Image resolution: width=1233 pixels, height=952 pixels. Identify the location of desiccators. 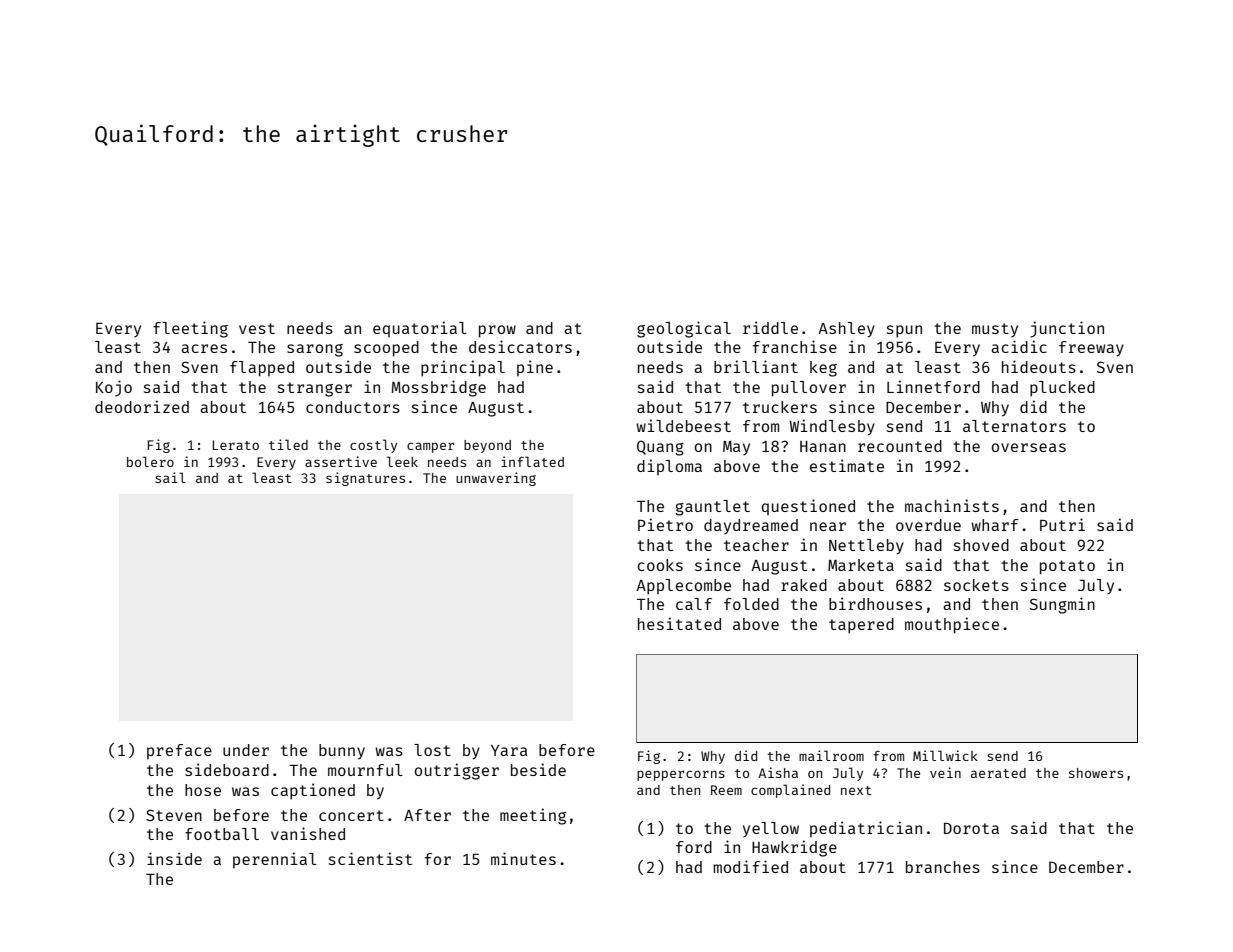
(520, 346).
